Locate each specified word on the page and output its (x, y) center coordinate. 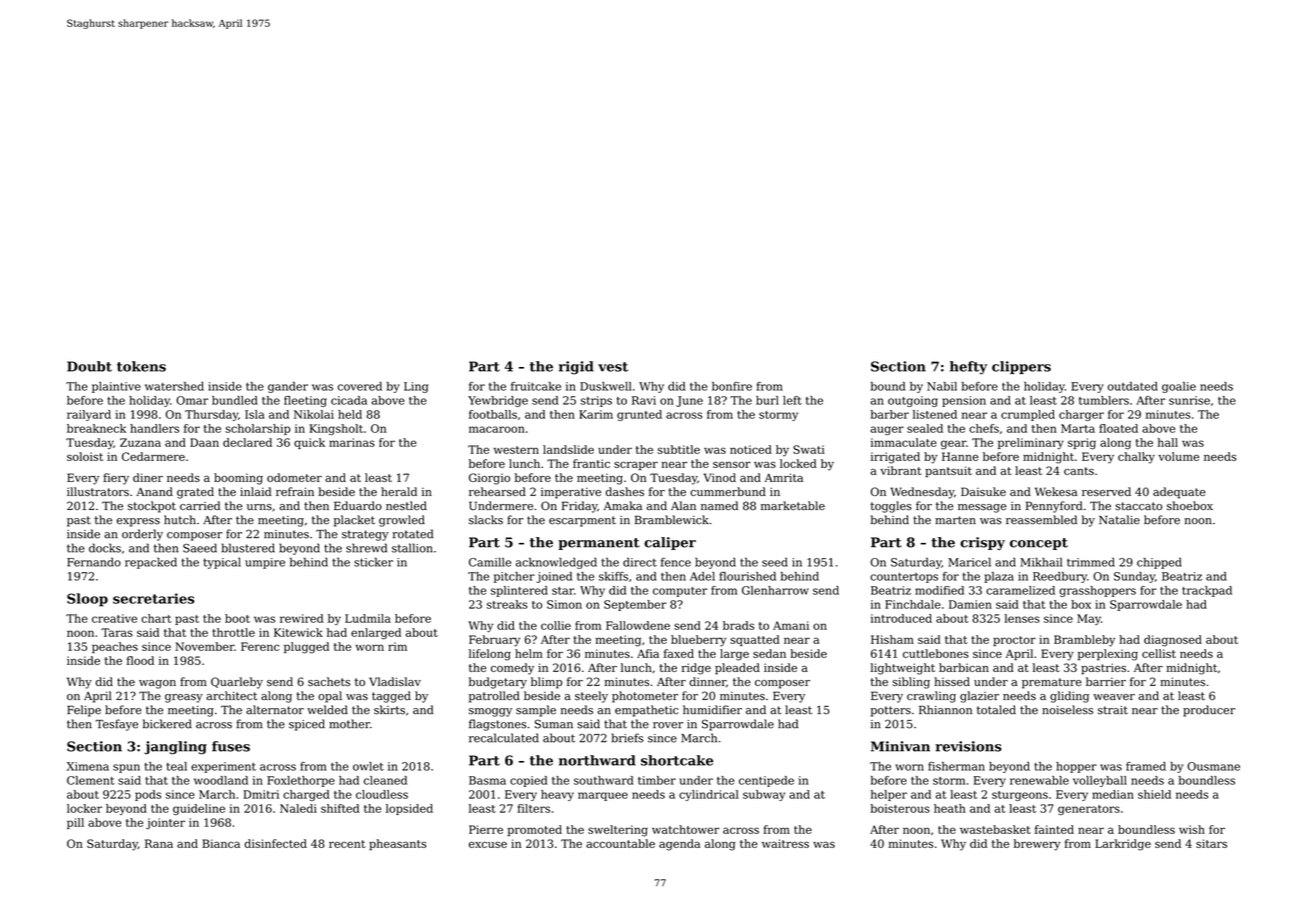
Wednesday (922, 493)
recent (347, 844)
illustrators (98, 491)
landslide (568, 449)
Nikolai (314, 414)
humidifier (712, 710)
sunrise (1189, 400)
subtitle (679, 449)
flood (140, 660)
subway (764, 795)
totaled (996, 710)
